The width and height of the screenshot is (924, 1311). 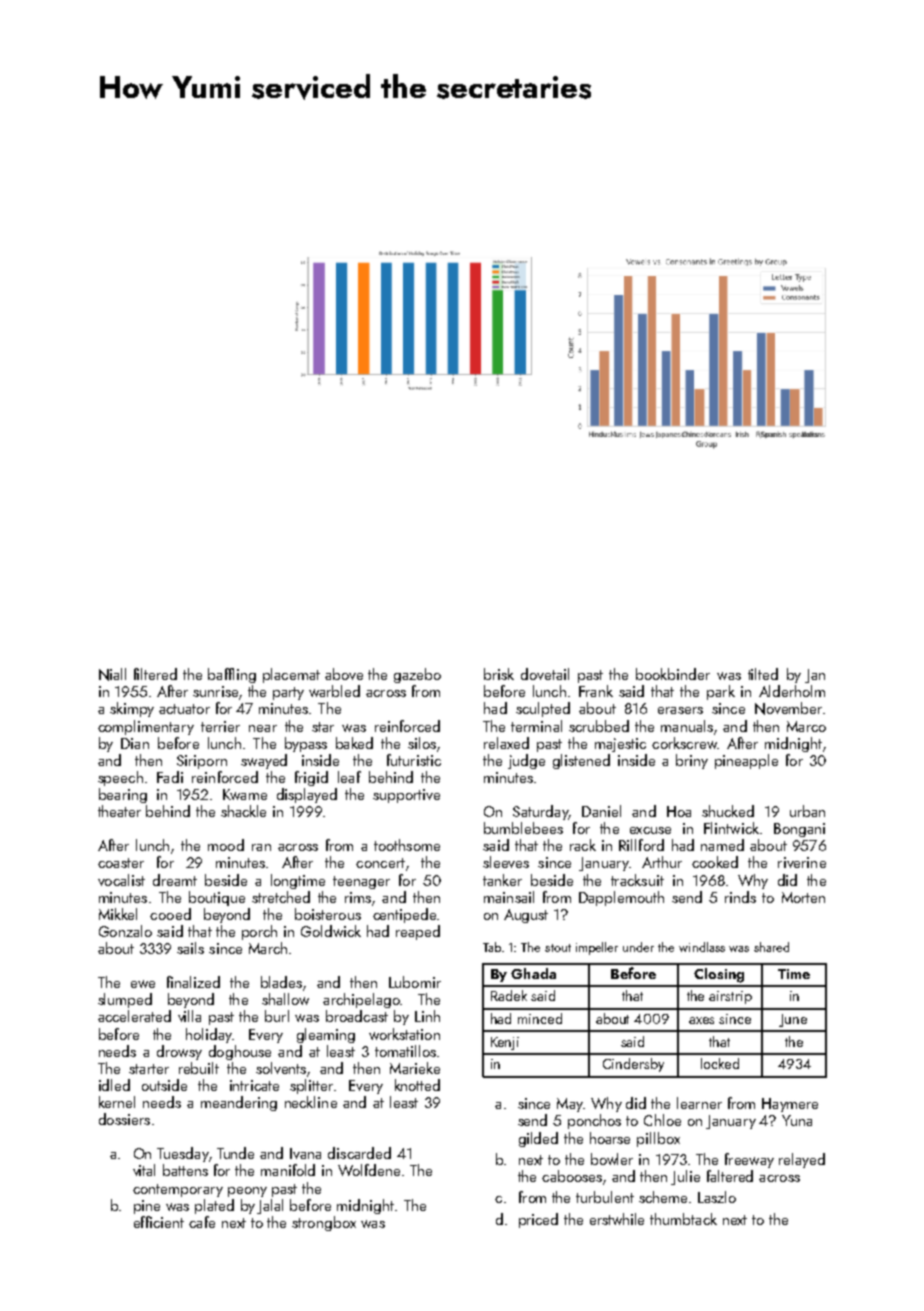 What do you see at coordinates (407, 845) in the screenshot?
I see `toothsome` at bounding box center [407, 845].
